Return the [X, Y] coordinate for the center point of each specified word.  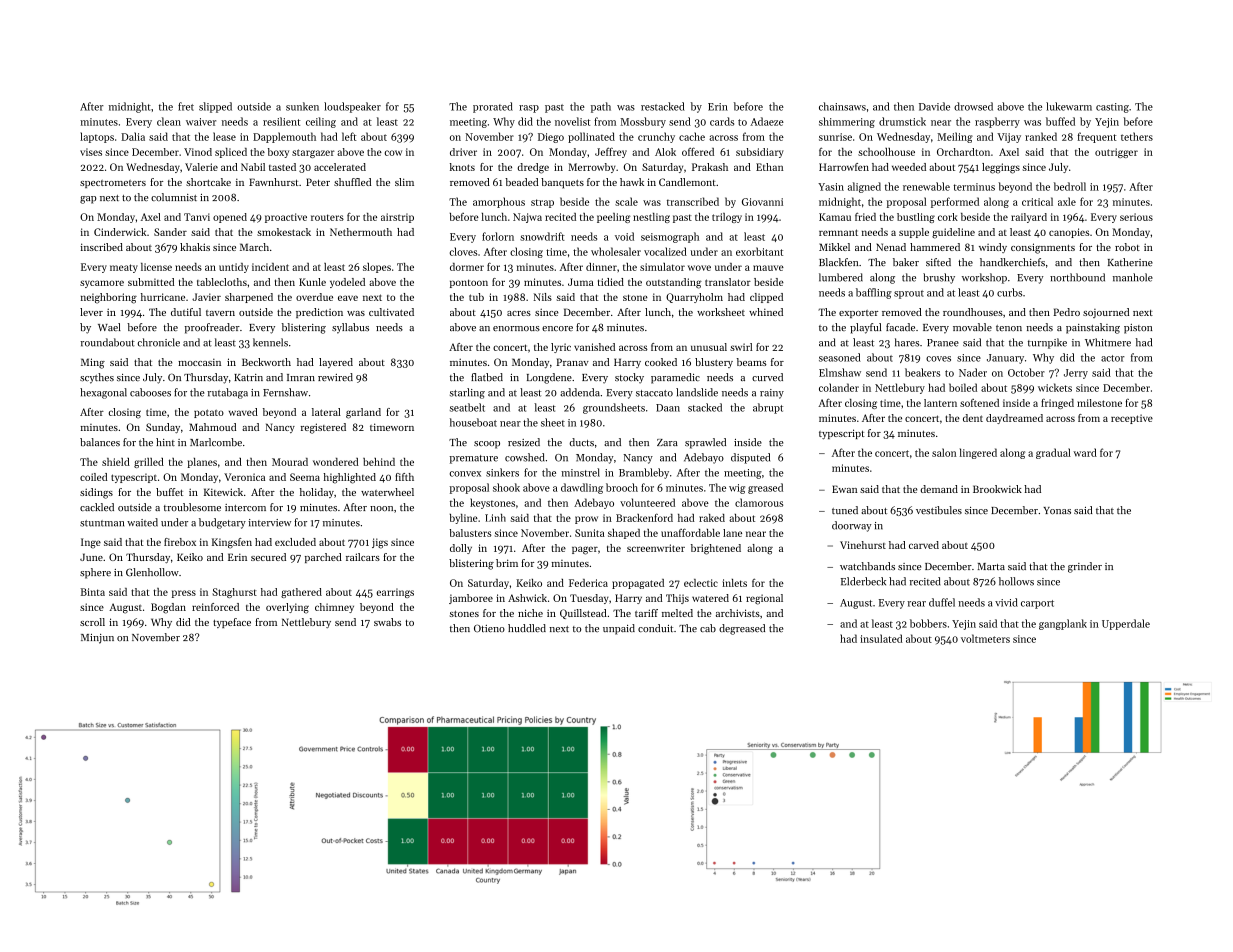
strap [542, 203]
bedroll [1070, 186]
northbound [1077, 277]
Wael [109, 327]
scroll [92, 622]
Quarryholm [694, 298]
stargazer [313, 153]
